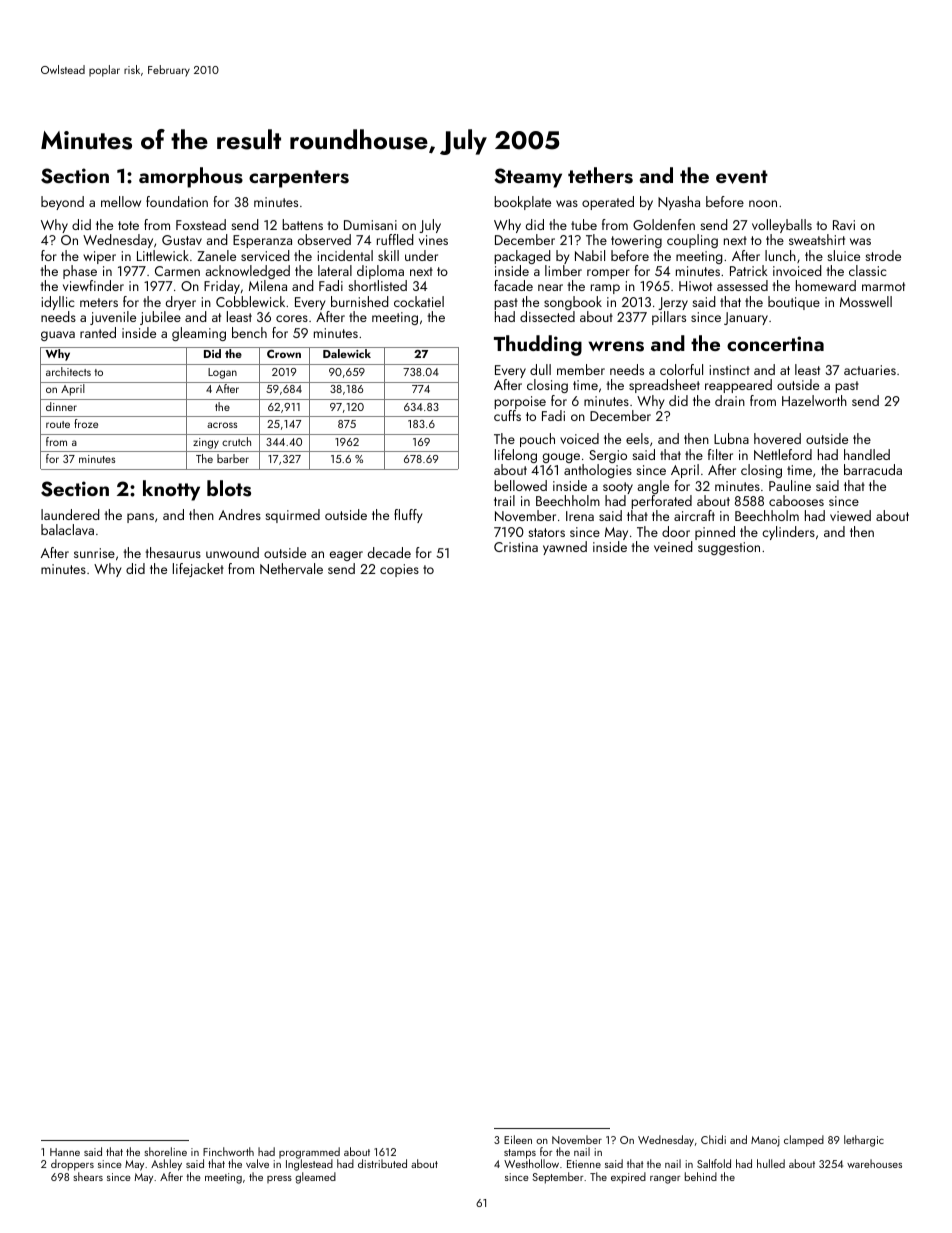 The image size is (952, 1233). What do you see at coordinates (382, 1163) in the image?
I see `distributed` at bounding box center [382, 1163].
